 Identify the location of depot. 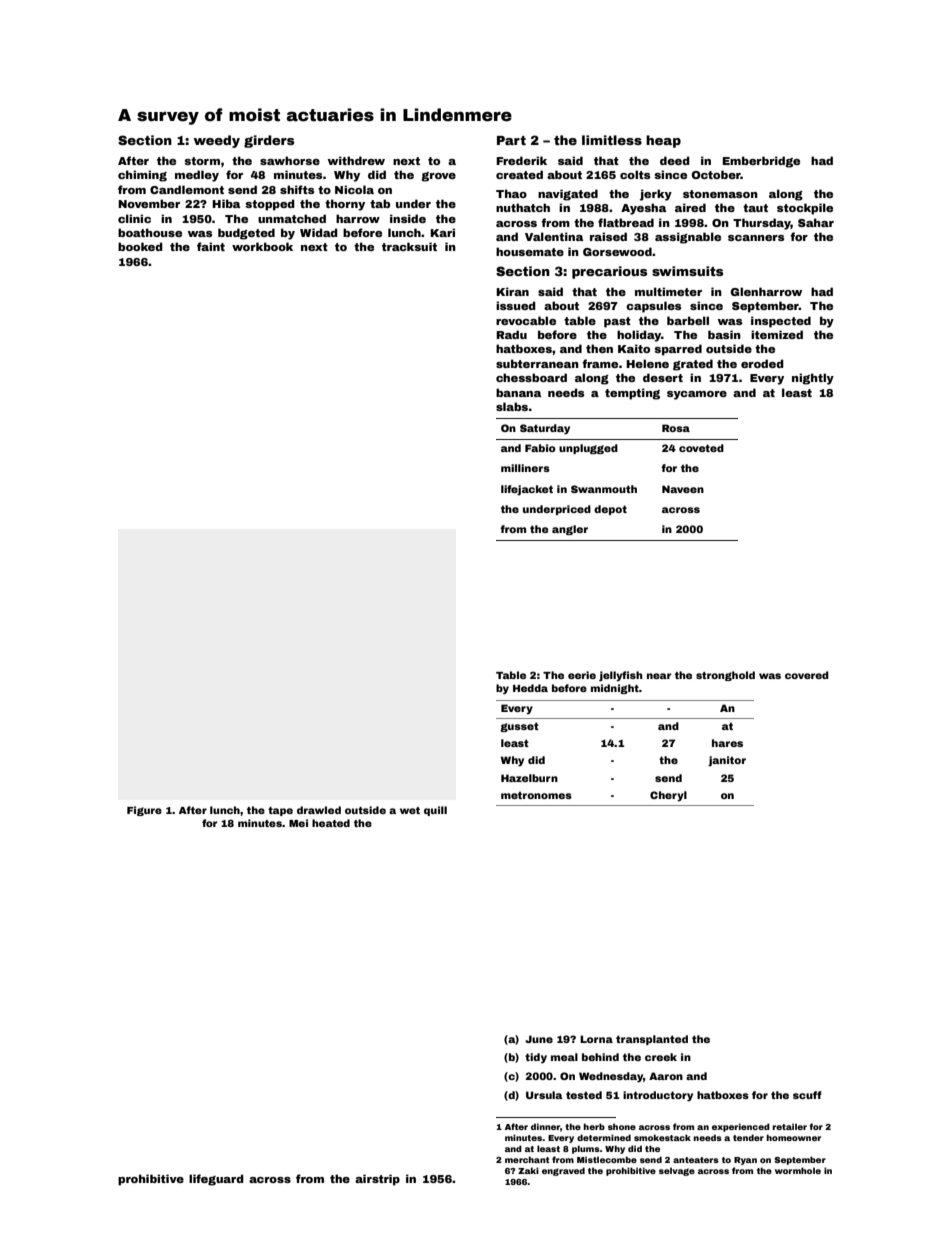
(610, 510).
